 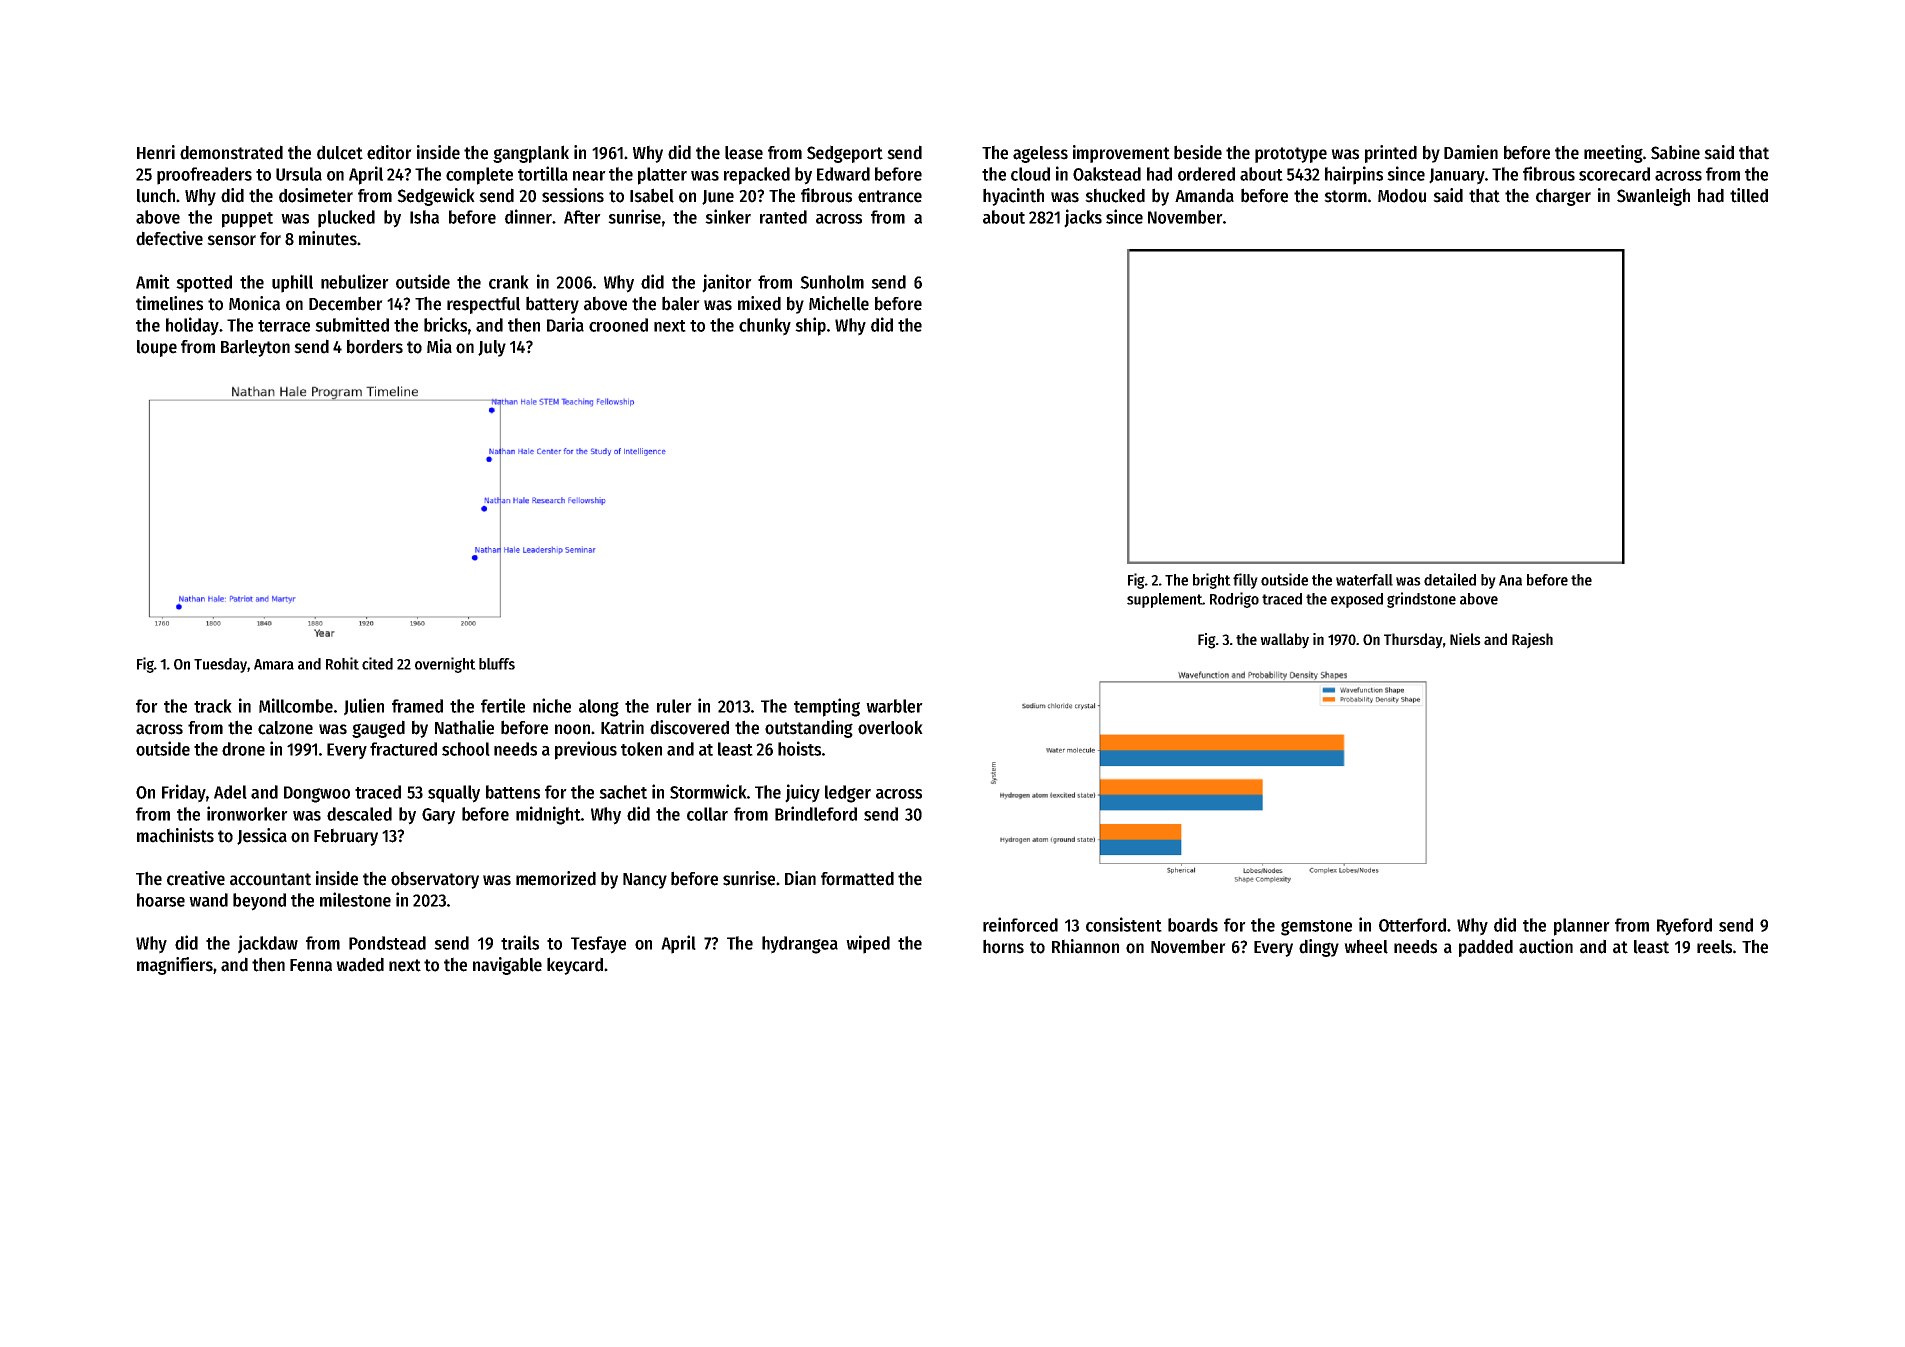 What do you see at coordinates (340, 152) in the image?
I see `dulcet` at bounding box center [340, 152].
